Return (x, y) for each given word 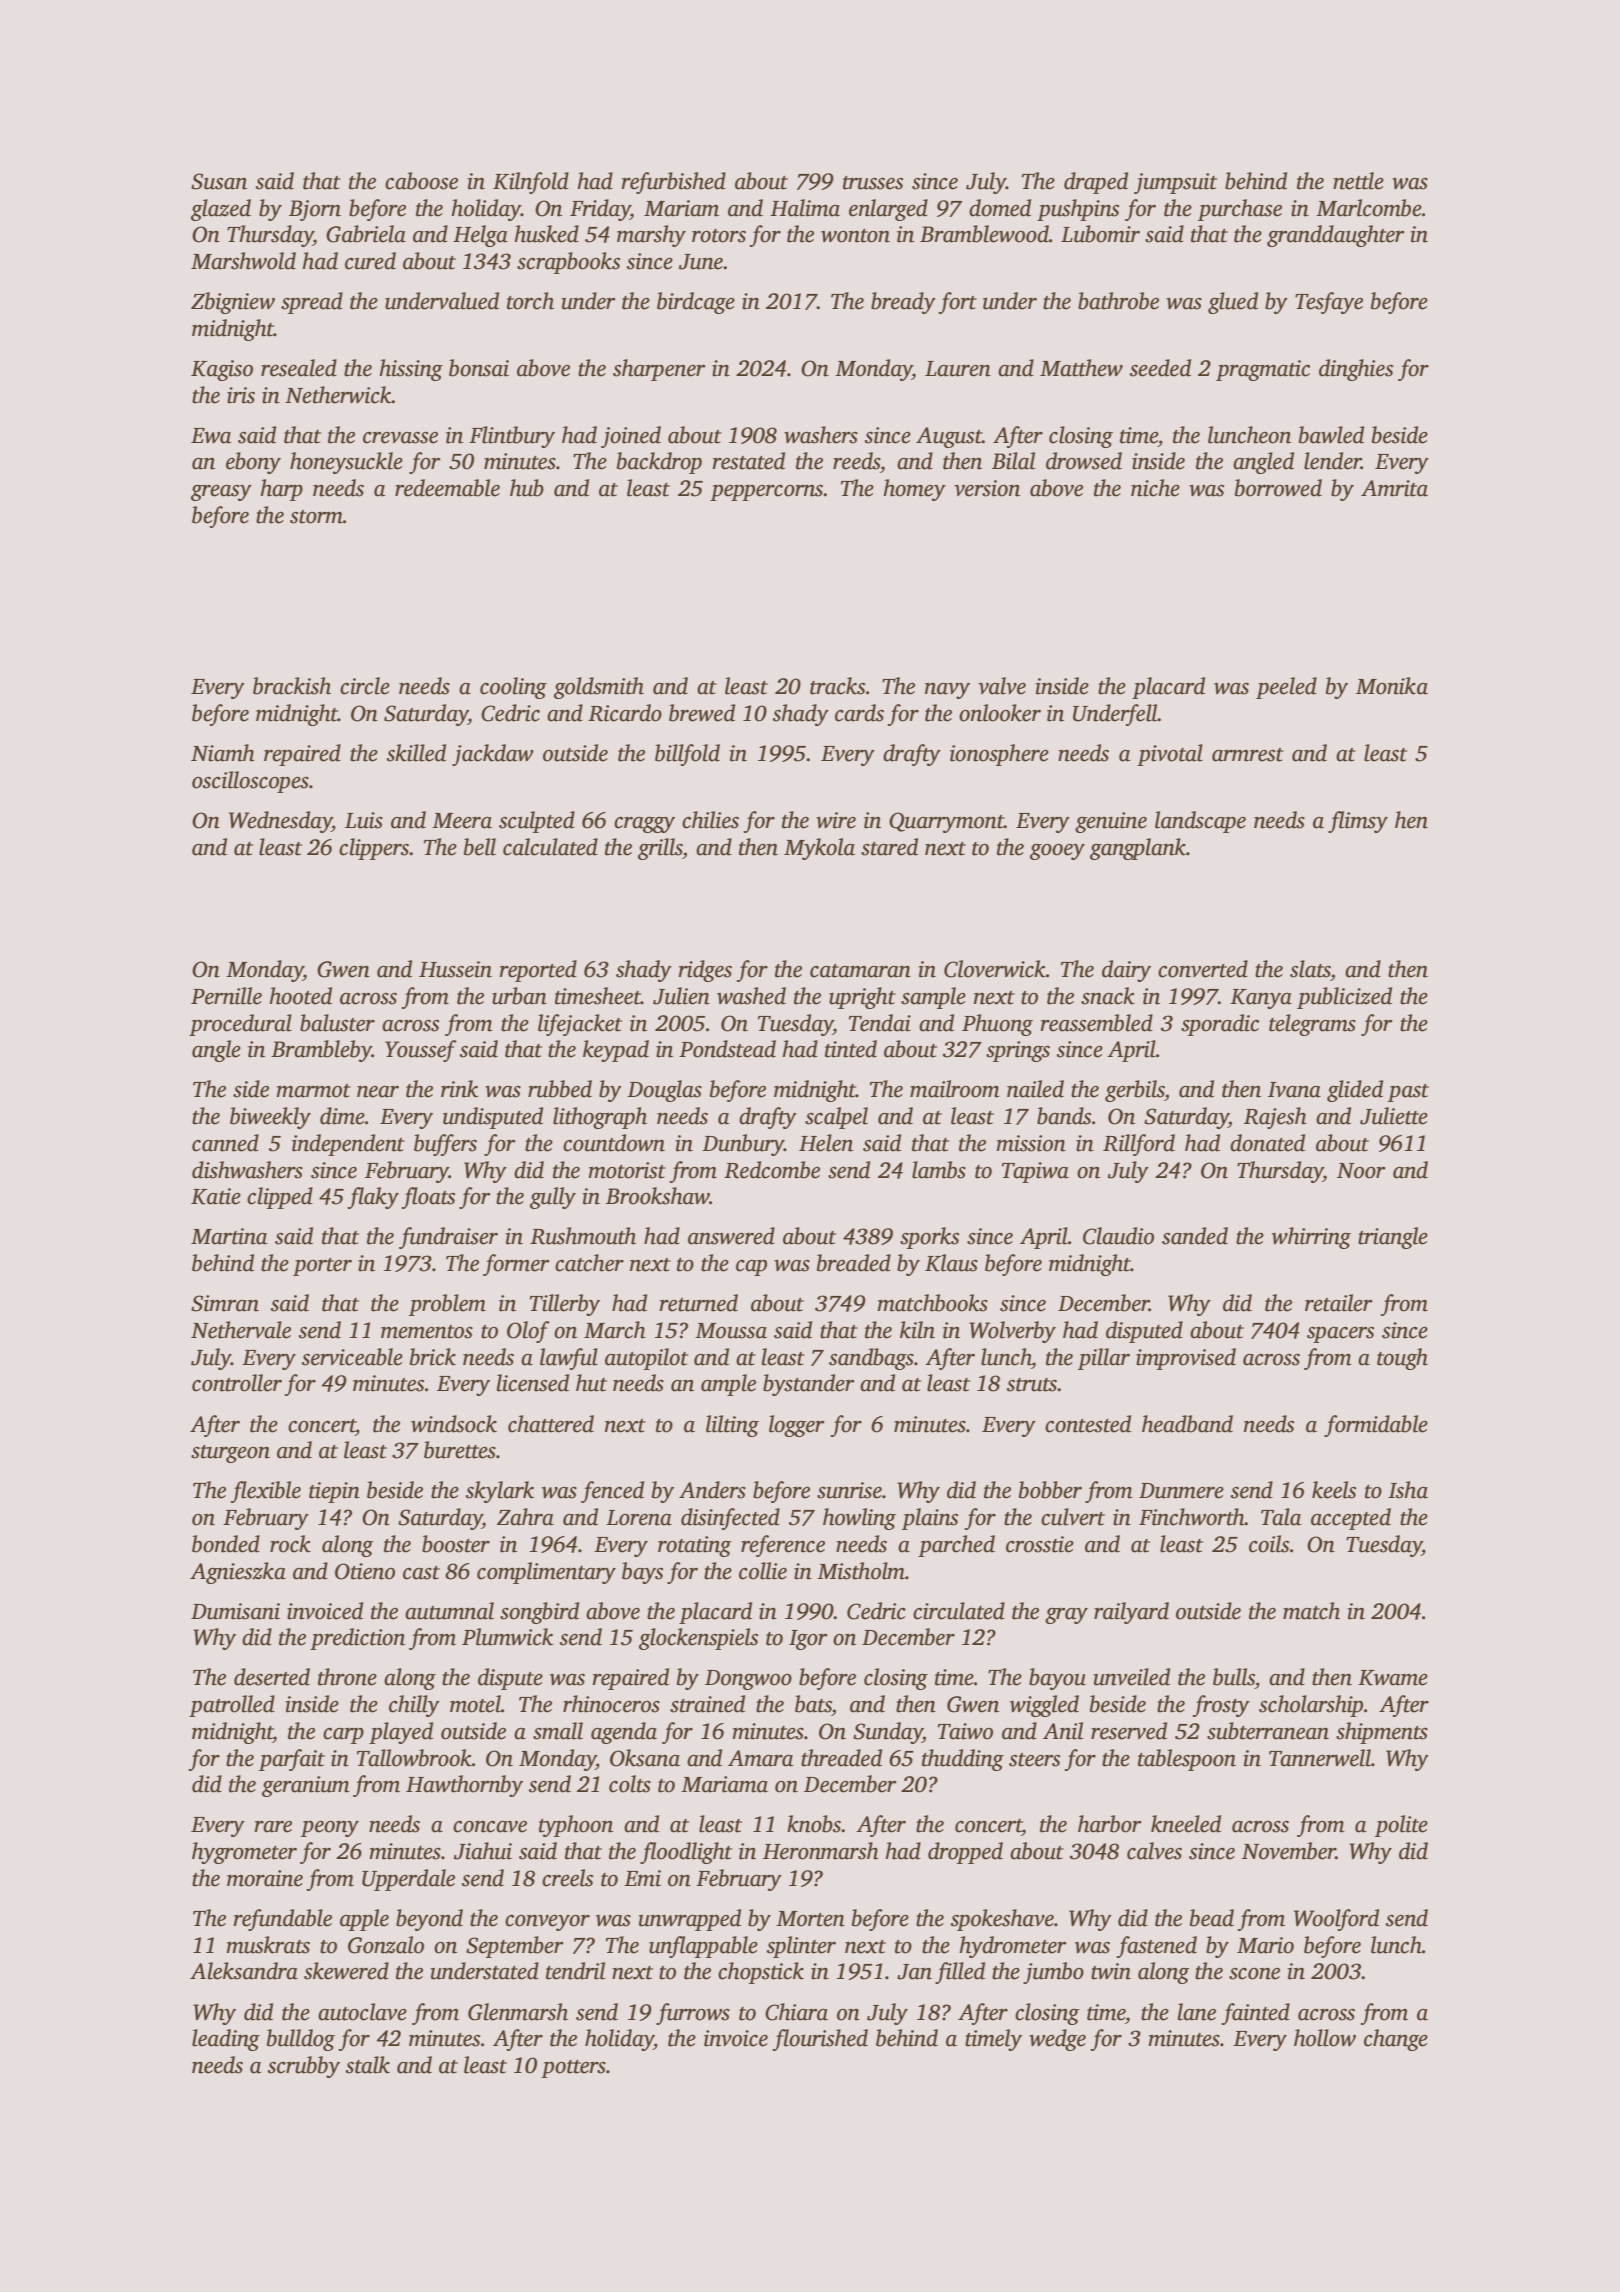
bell (480, 847)
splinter (801, 1947)
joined (631, 437)
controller (237, 1383)
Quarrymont (946, 822)
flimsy (1358, 822)
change (1396, 2040)
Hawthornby (464, 1786)
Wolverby (1012, 1332)
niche (1155, 488)
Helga (480, 236)
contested (1088, 1424)
